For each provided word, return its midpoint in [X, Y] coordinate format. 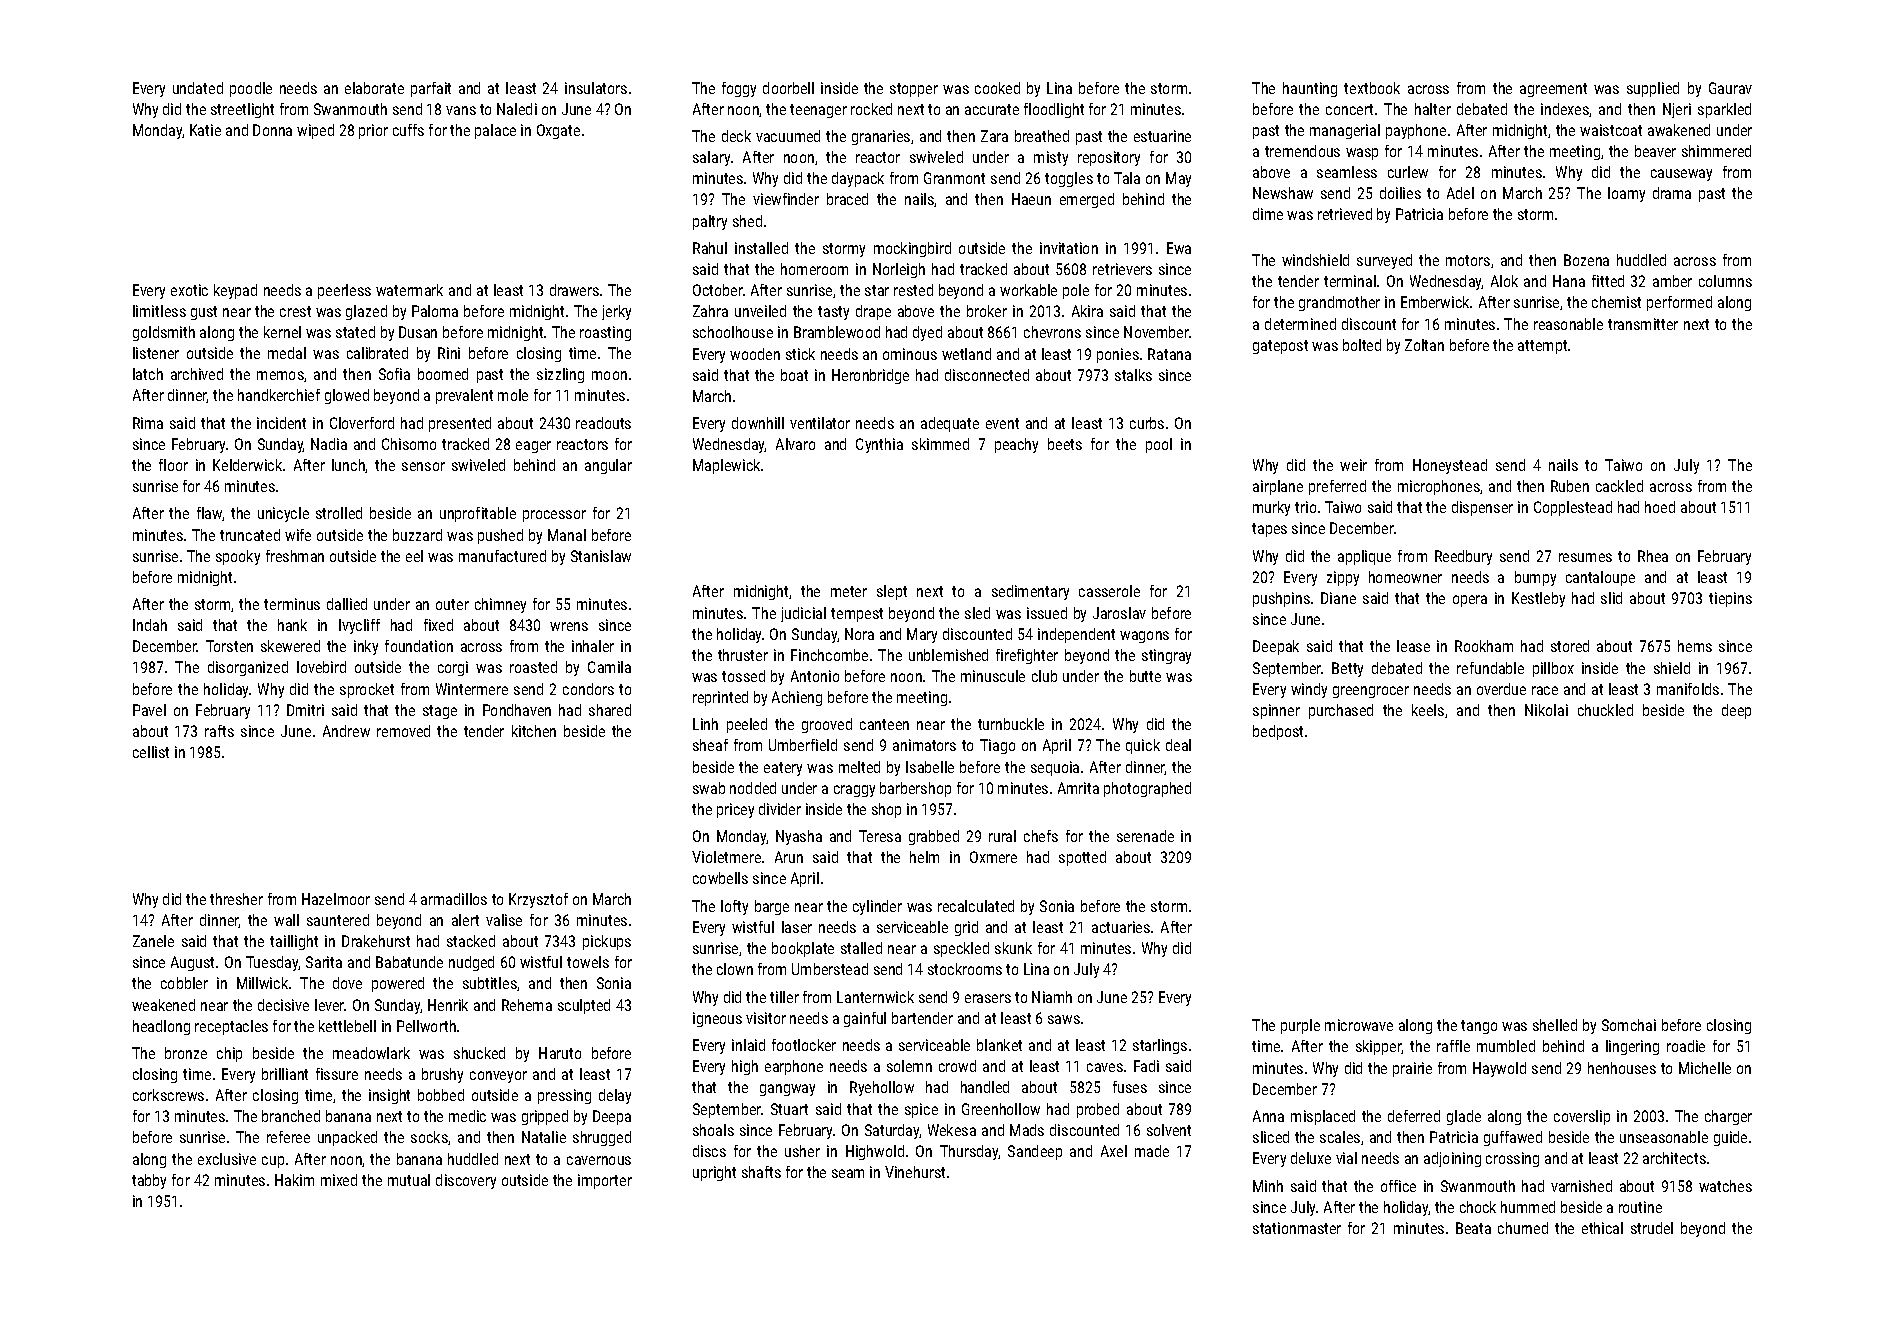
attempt [1542, 347]
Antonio [815, 676]
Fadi [1146, 1066]
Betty [1347, 669]
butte [1145, 676]
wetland [966, 354]
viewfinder [786, 199]
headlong [161, 1027]
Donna [272, 130]
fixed [438, 625]
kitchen [534, 731]
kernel [282, 332]
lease [1413, 646]
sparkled [1724, 110]
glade [1464, 1117]
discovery [466, 1181]
